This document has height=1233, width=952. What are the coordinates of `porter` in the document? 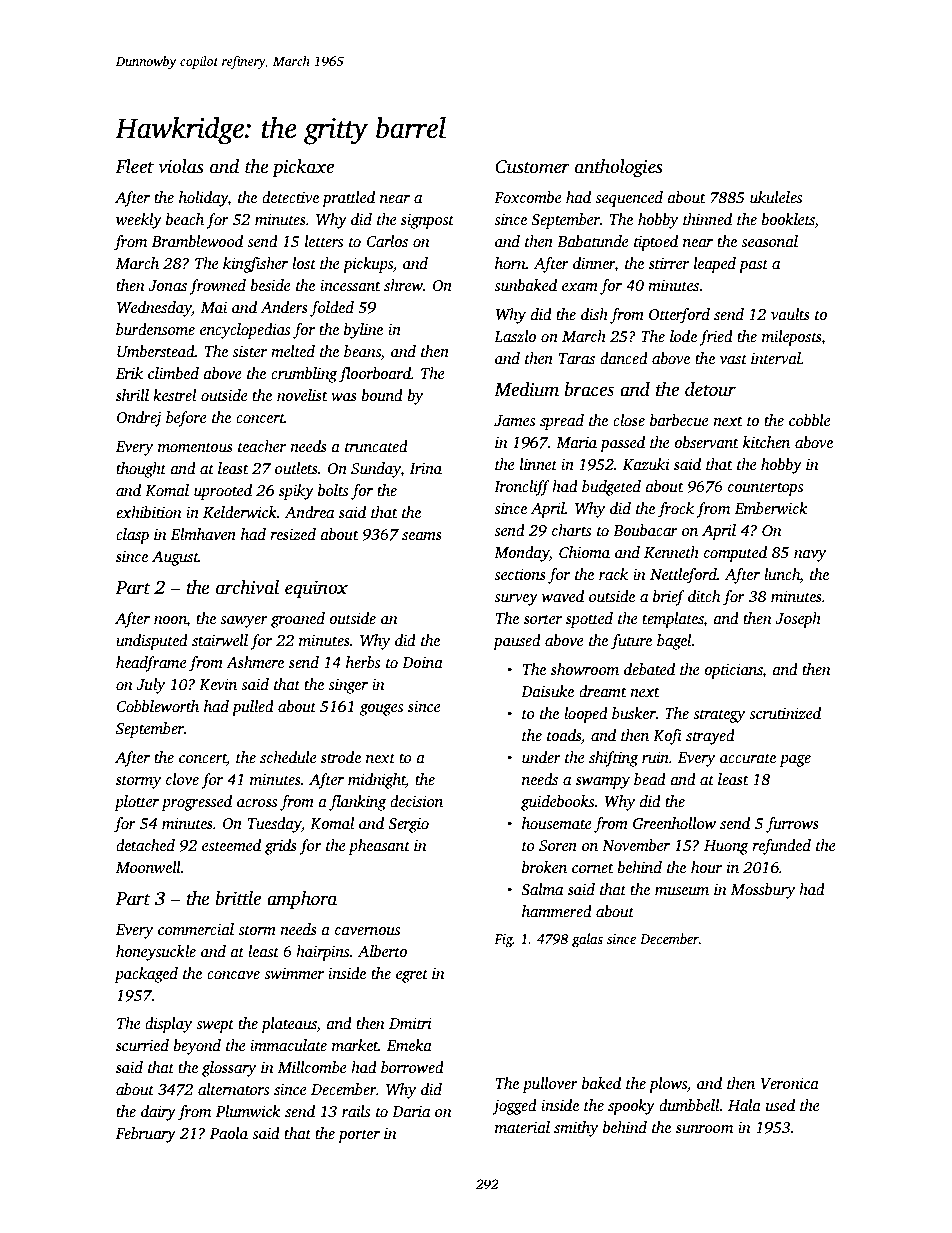 It's located at (359, 1136).
